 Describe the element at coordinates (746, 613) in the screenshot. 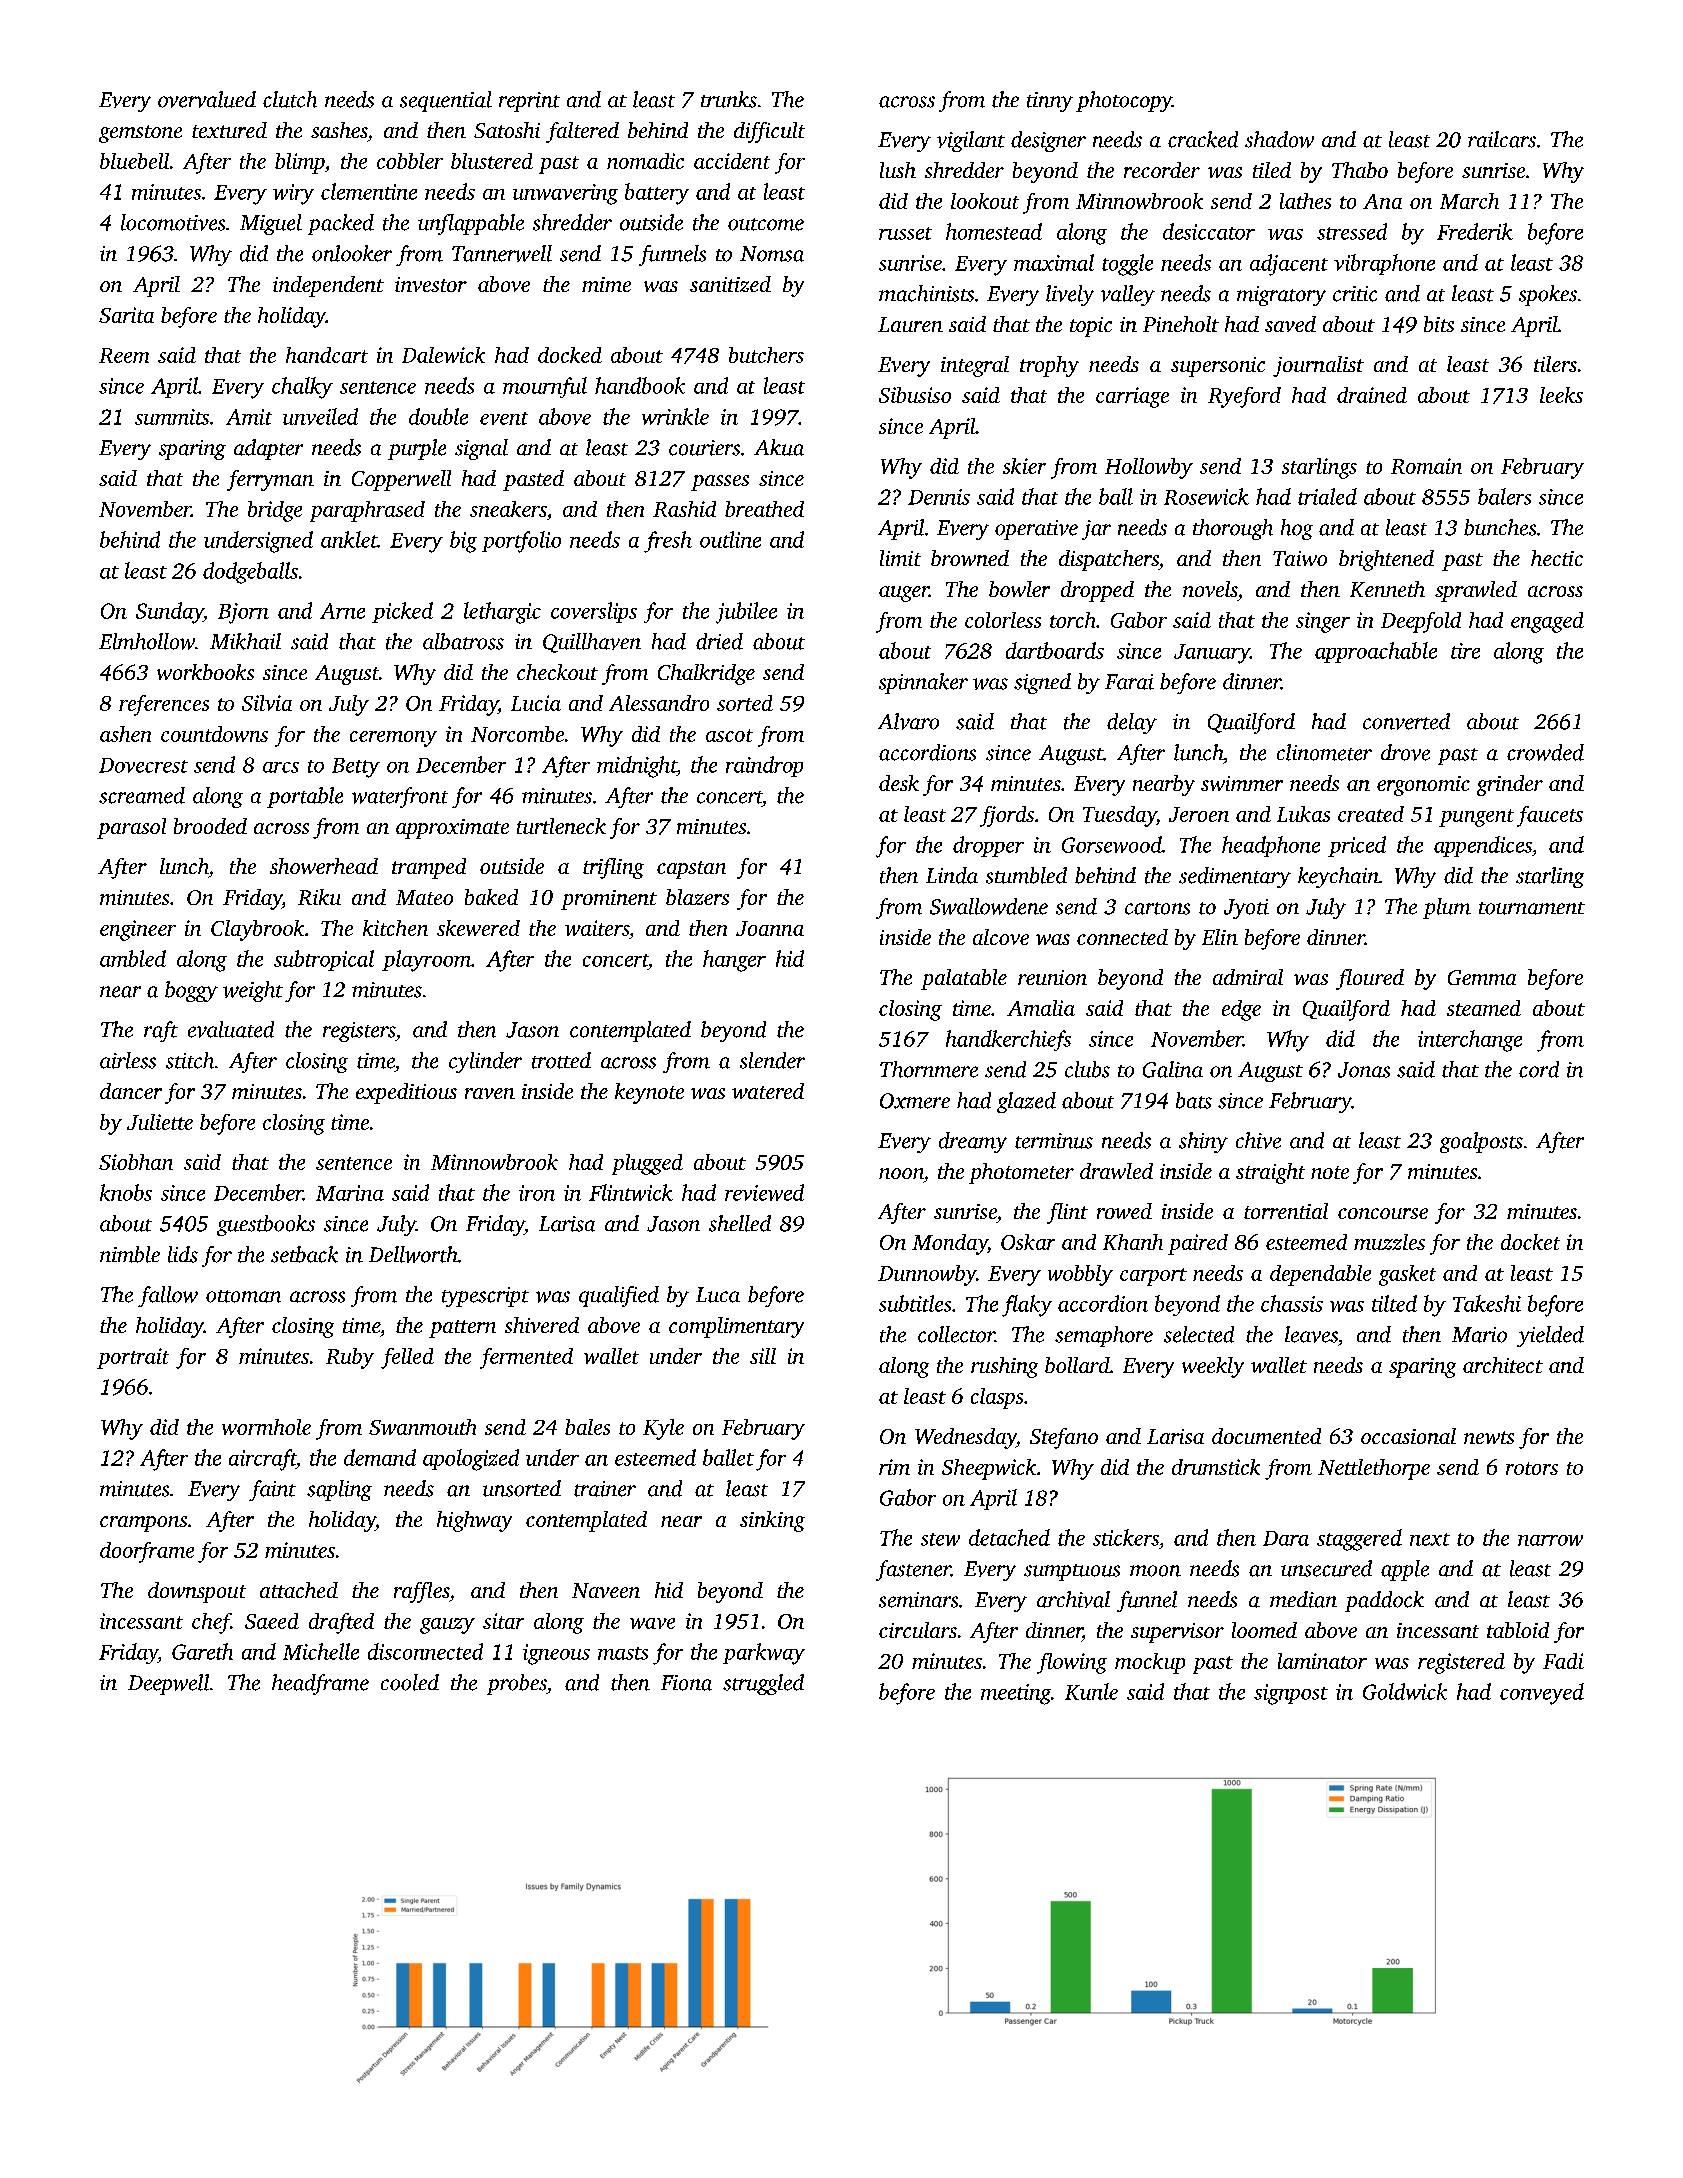

I see `jubilee` at that location.
